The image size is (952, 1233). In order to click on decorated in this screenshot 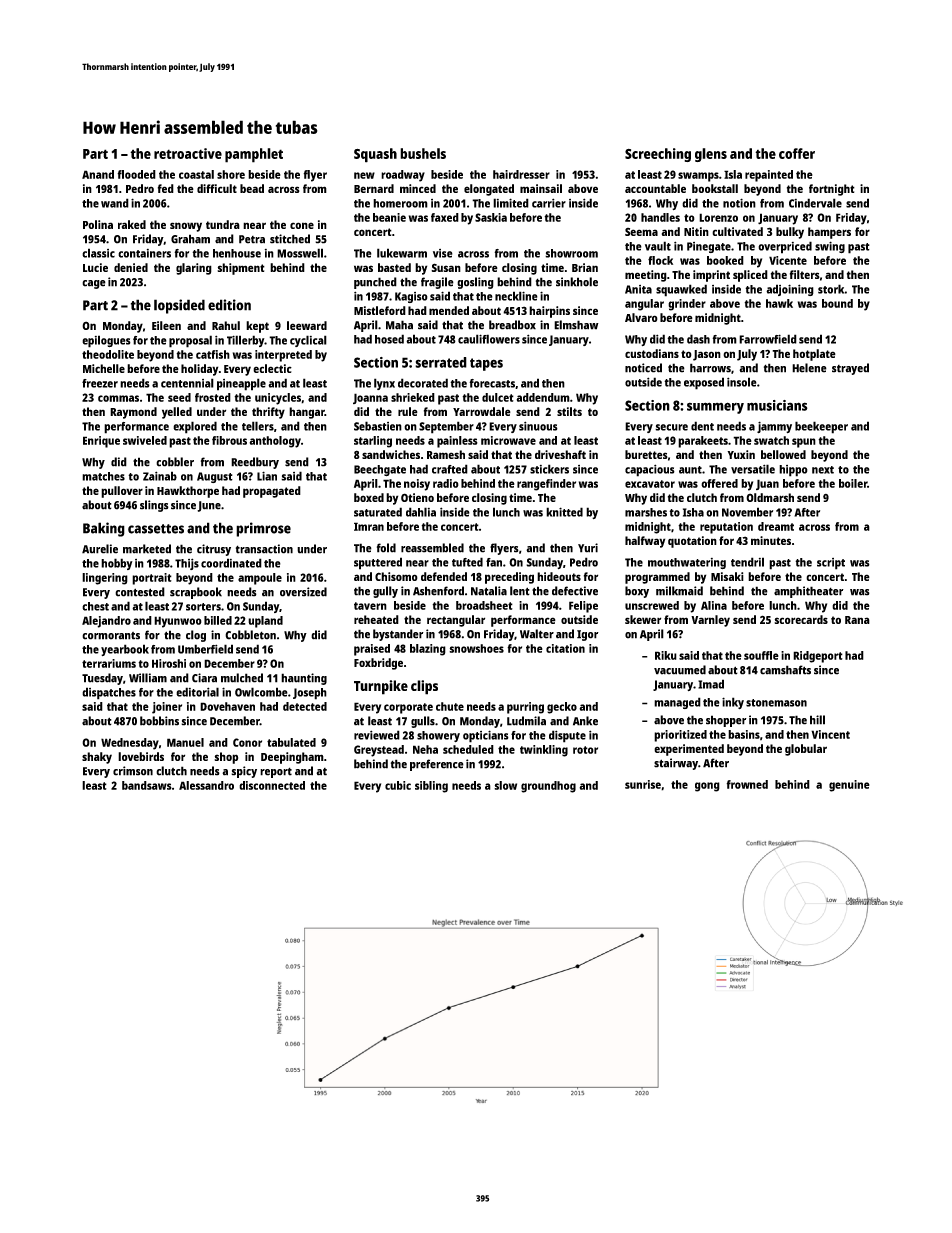, I will do `click(423, 383)`.
